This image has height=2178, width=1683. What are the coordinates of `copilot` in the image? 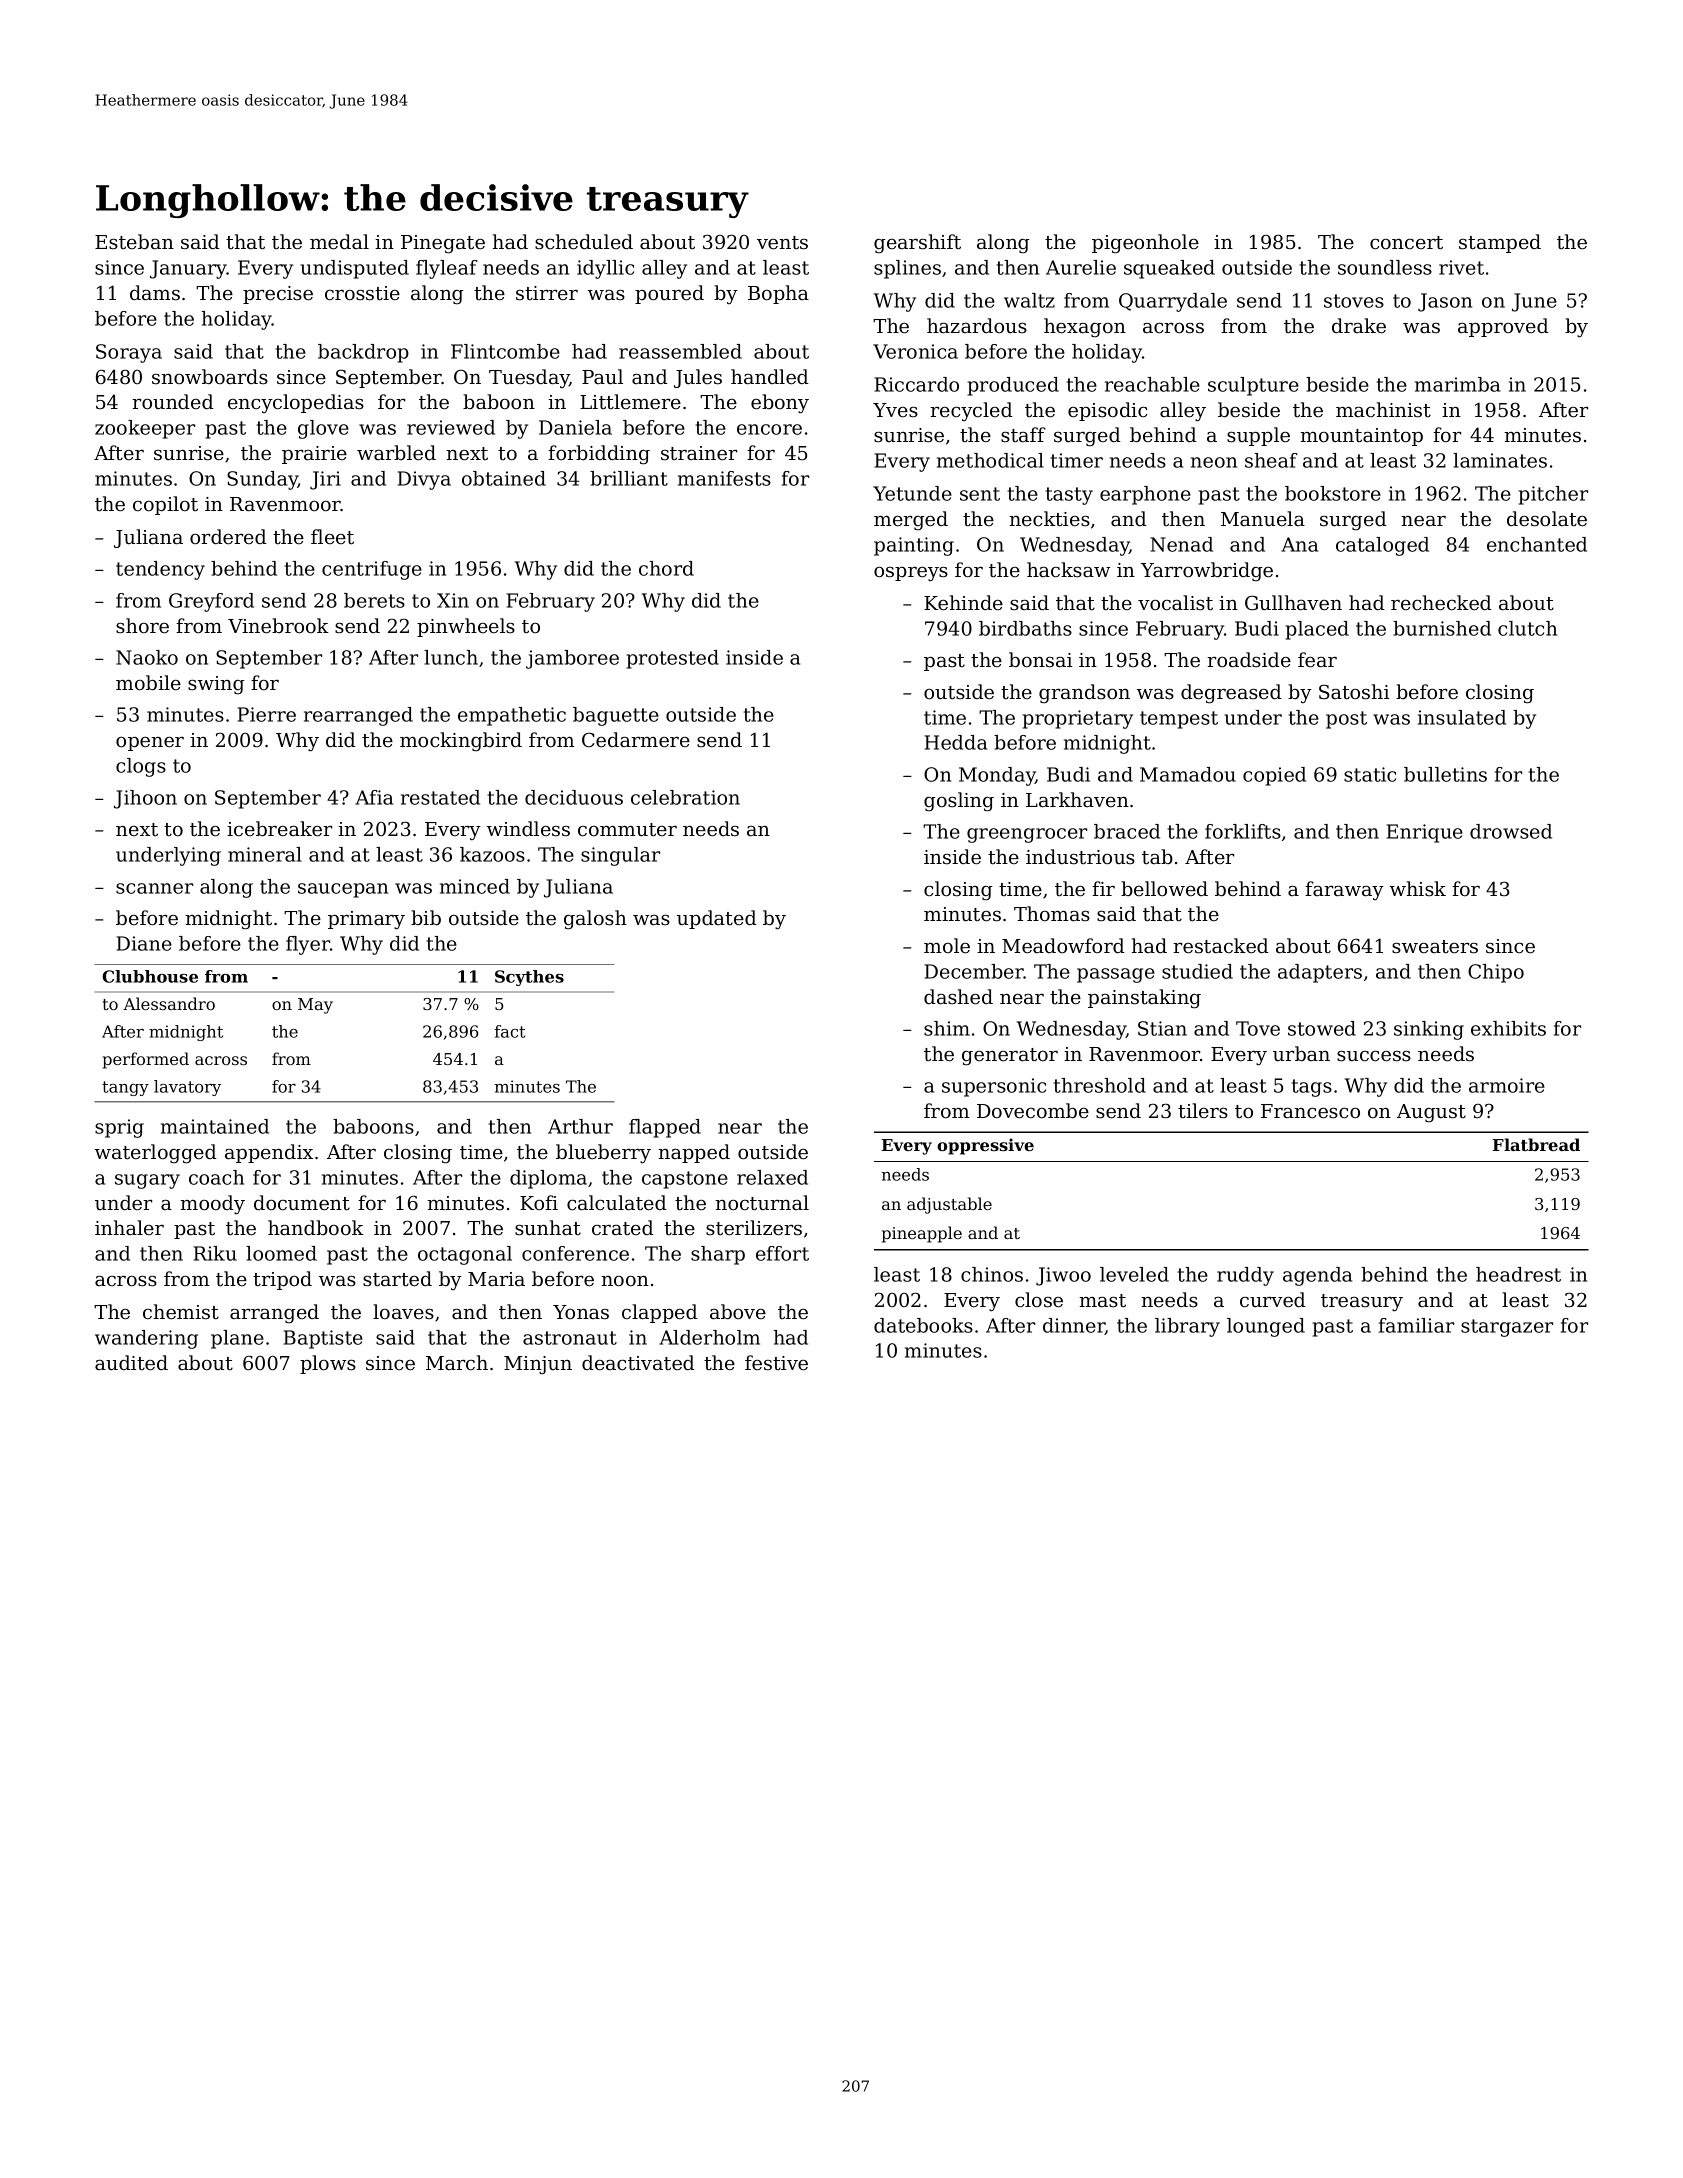 It's located at (165, 505).
